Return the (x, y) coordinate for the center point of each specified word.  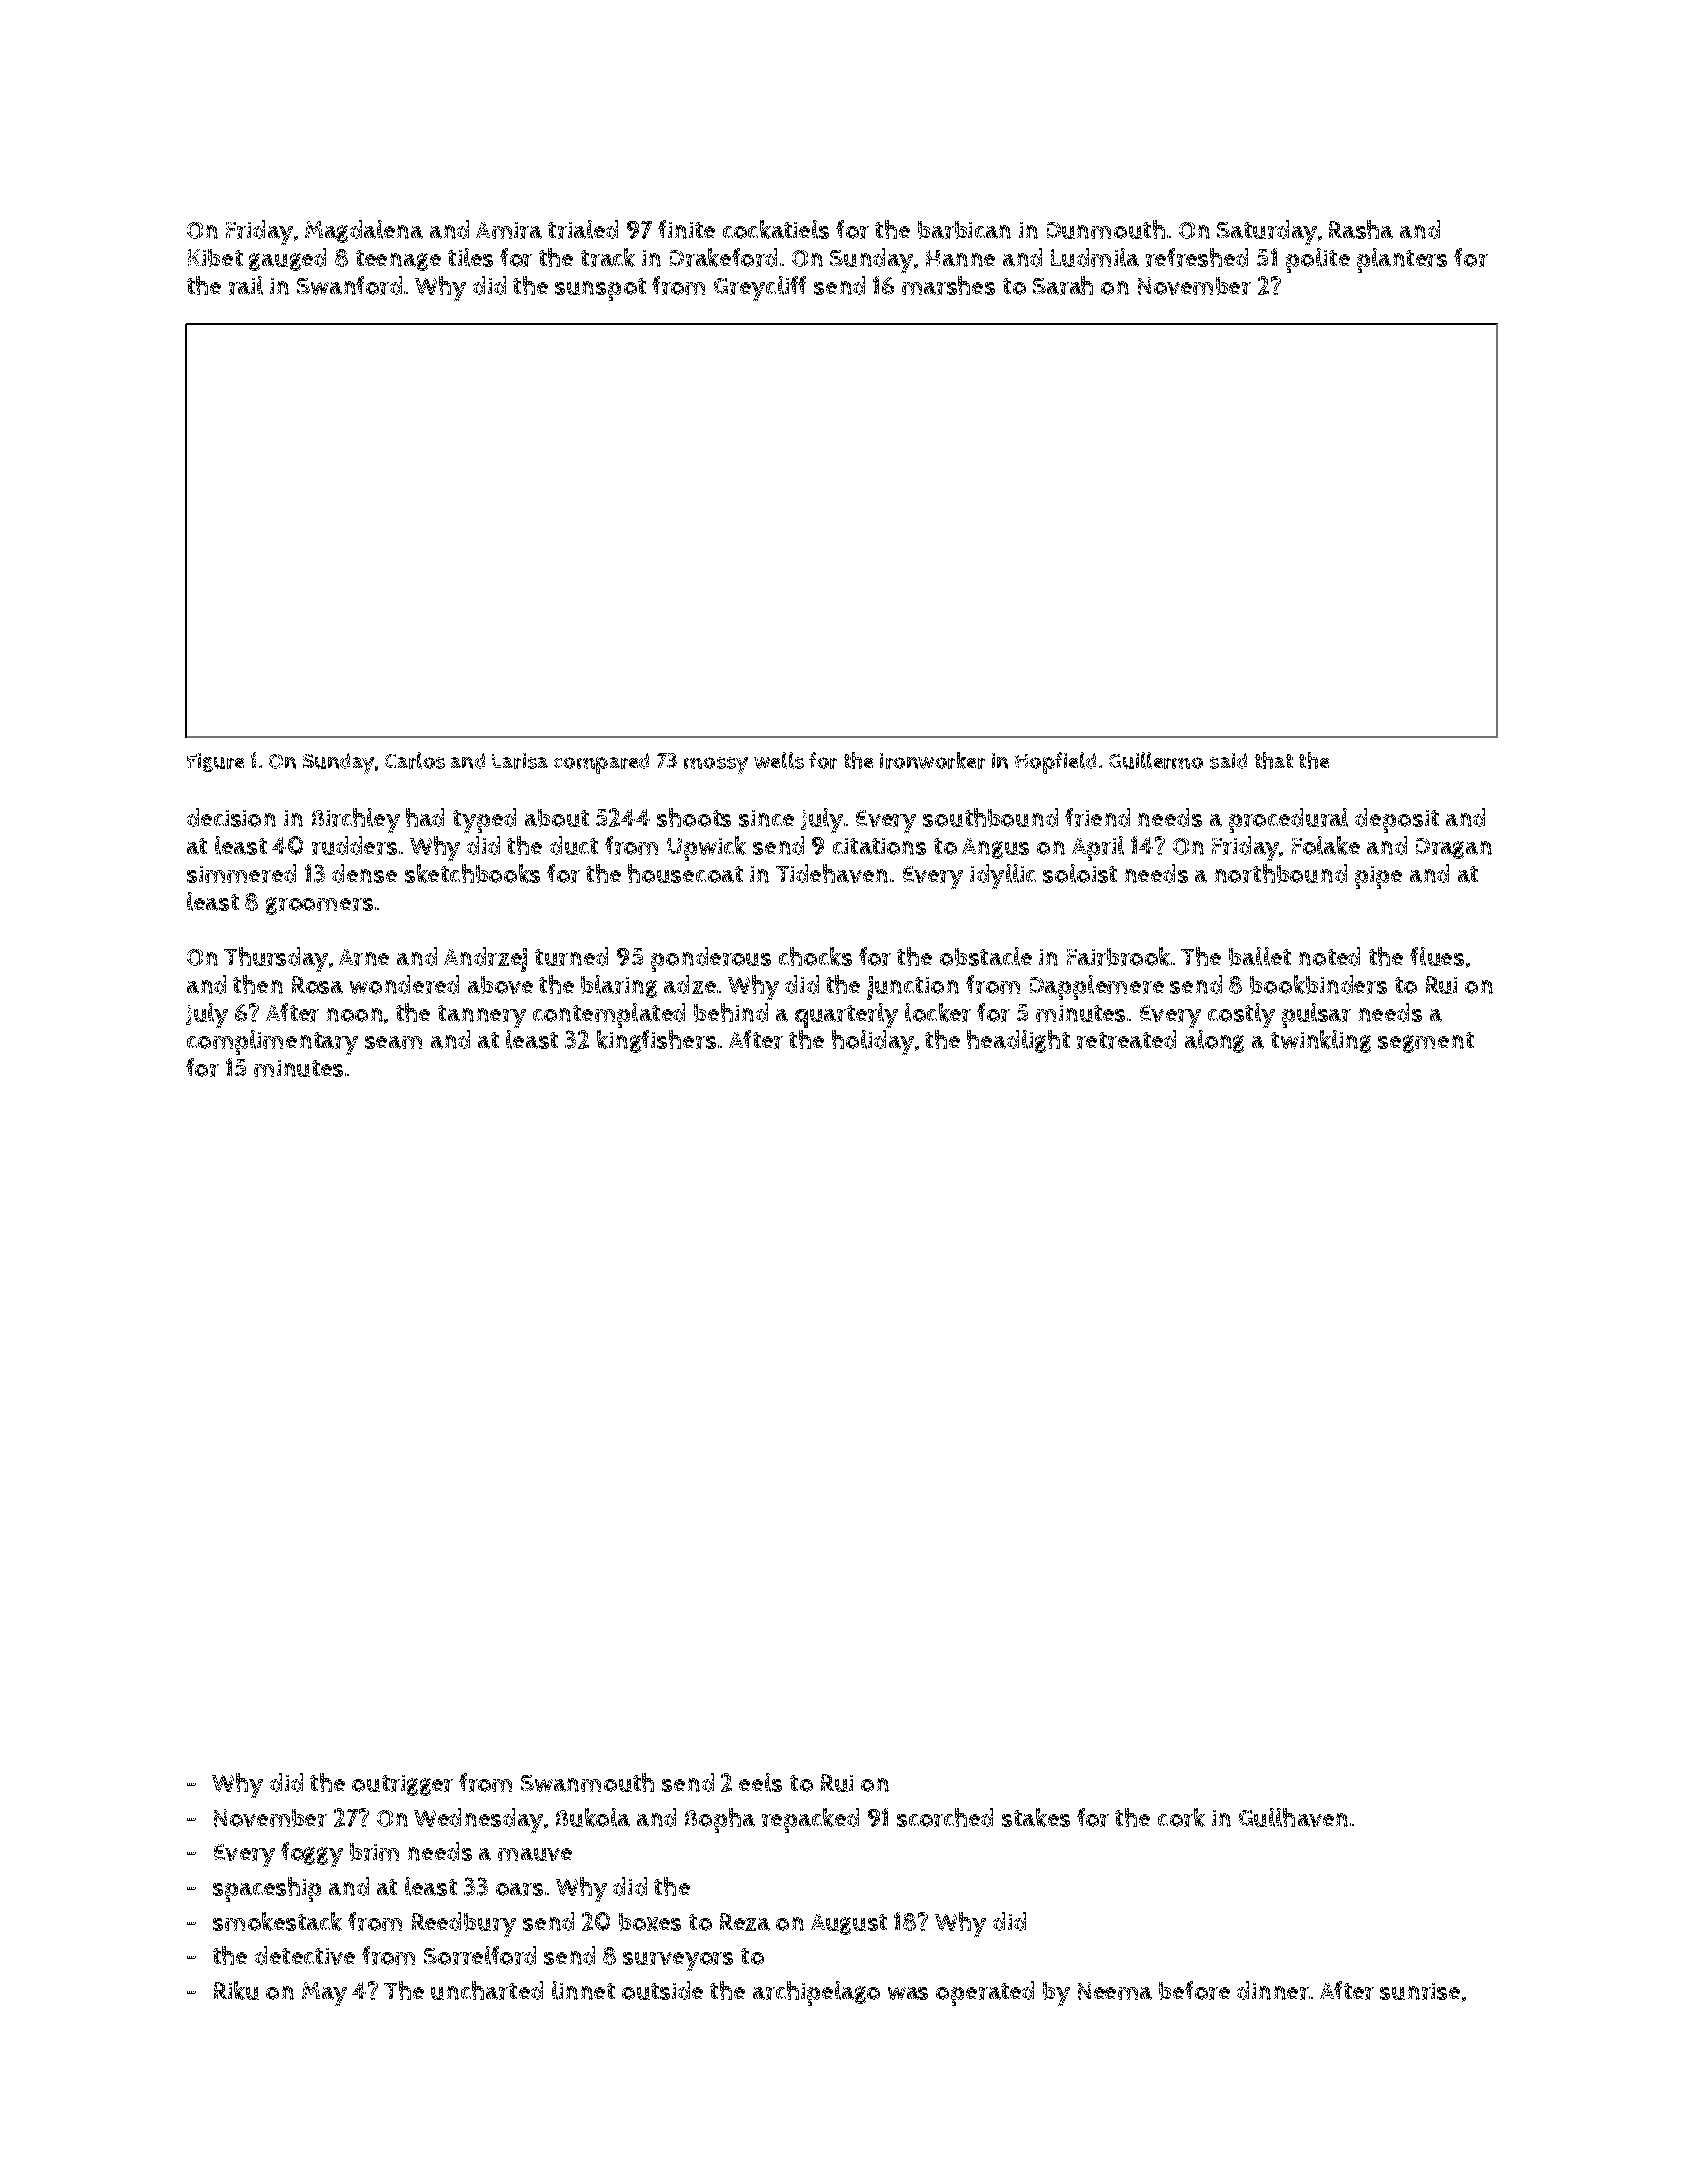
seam (393, 1042)
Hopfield (1055, 763)
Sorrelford (480, 1955)
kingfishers (656, 1041)
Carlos (415, 760)
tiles (470, 257)
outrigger (402, 1785)
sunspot (600, 289)
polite (1318, 260)
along (1214, 1041)
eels (760, 1782)
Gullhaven (1293, 1817)
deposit (1397, 820)
